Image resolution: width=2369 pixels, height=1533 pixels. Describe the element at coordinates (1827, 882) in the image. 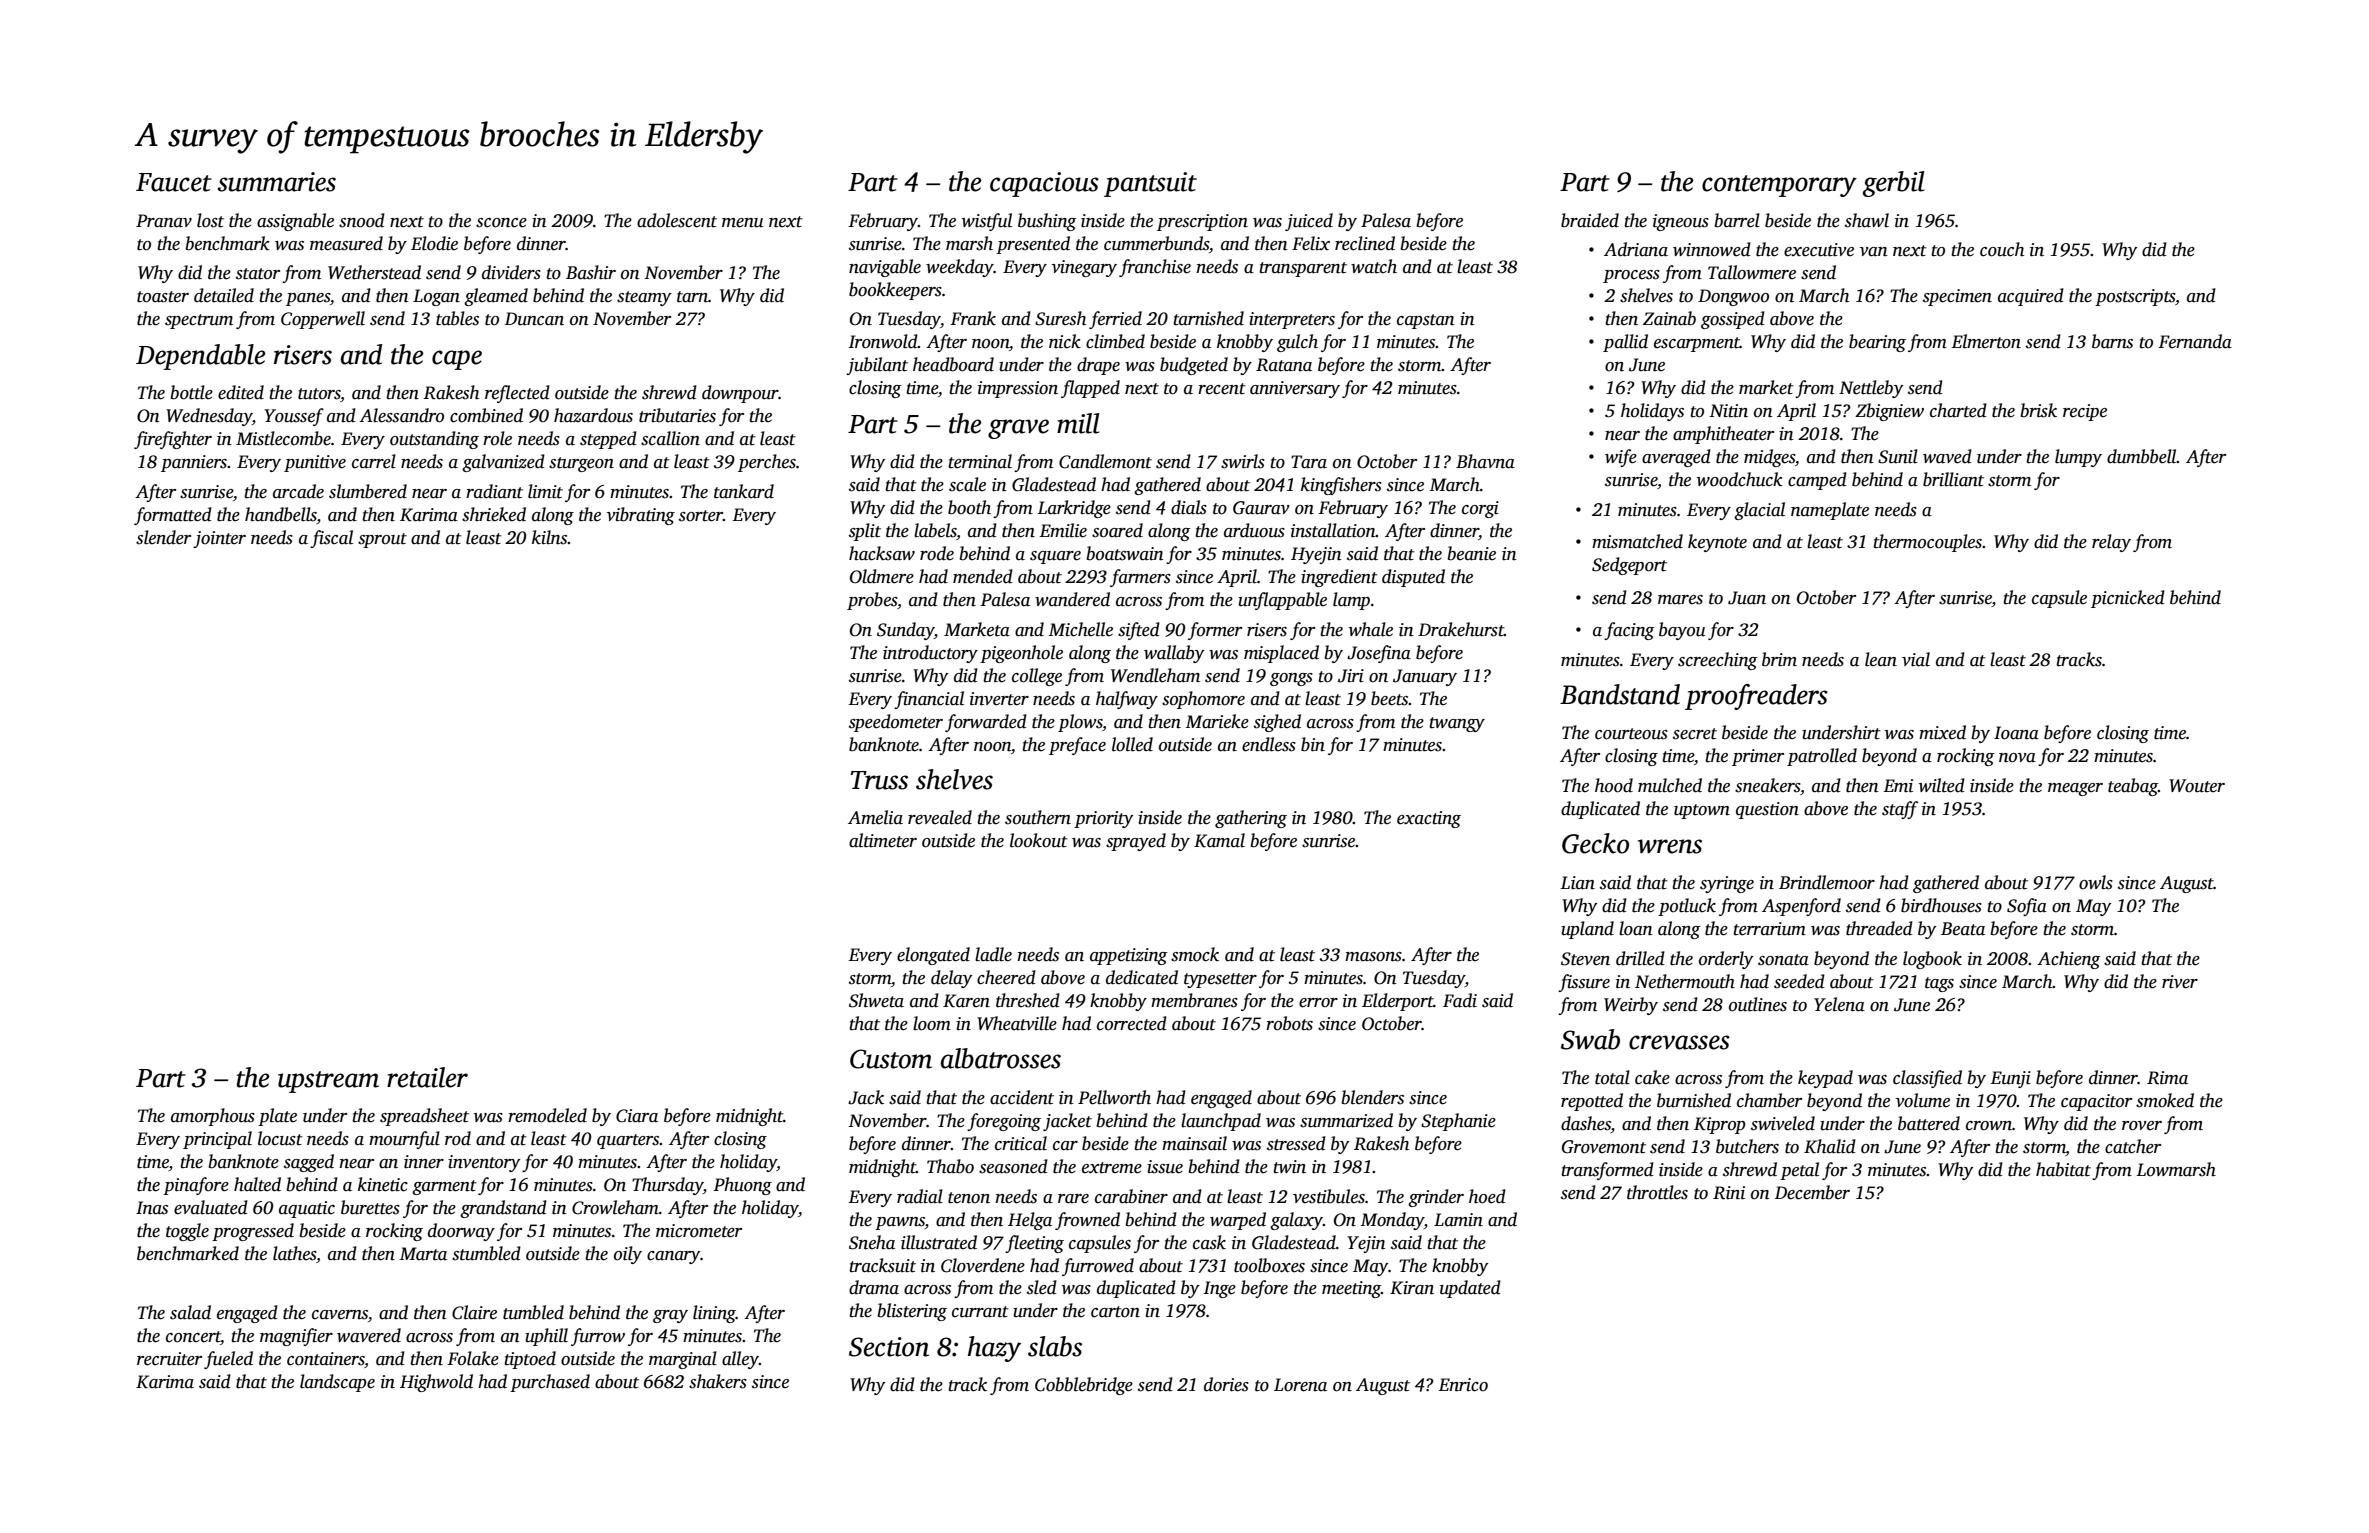

I see `Brindlemoor` at that location.
